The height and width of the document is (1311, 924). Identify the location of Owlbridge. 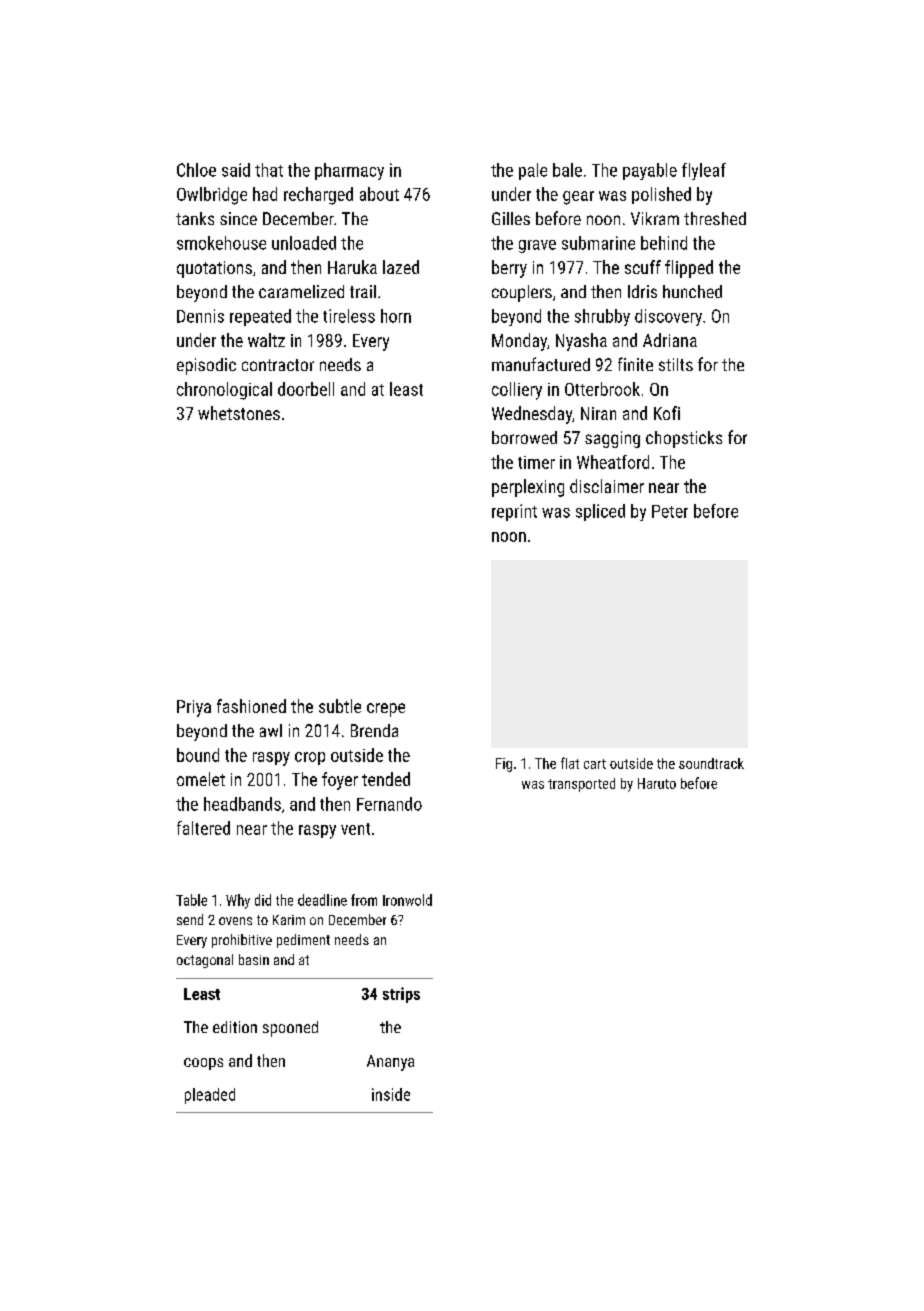
(212, 196).
